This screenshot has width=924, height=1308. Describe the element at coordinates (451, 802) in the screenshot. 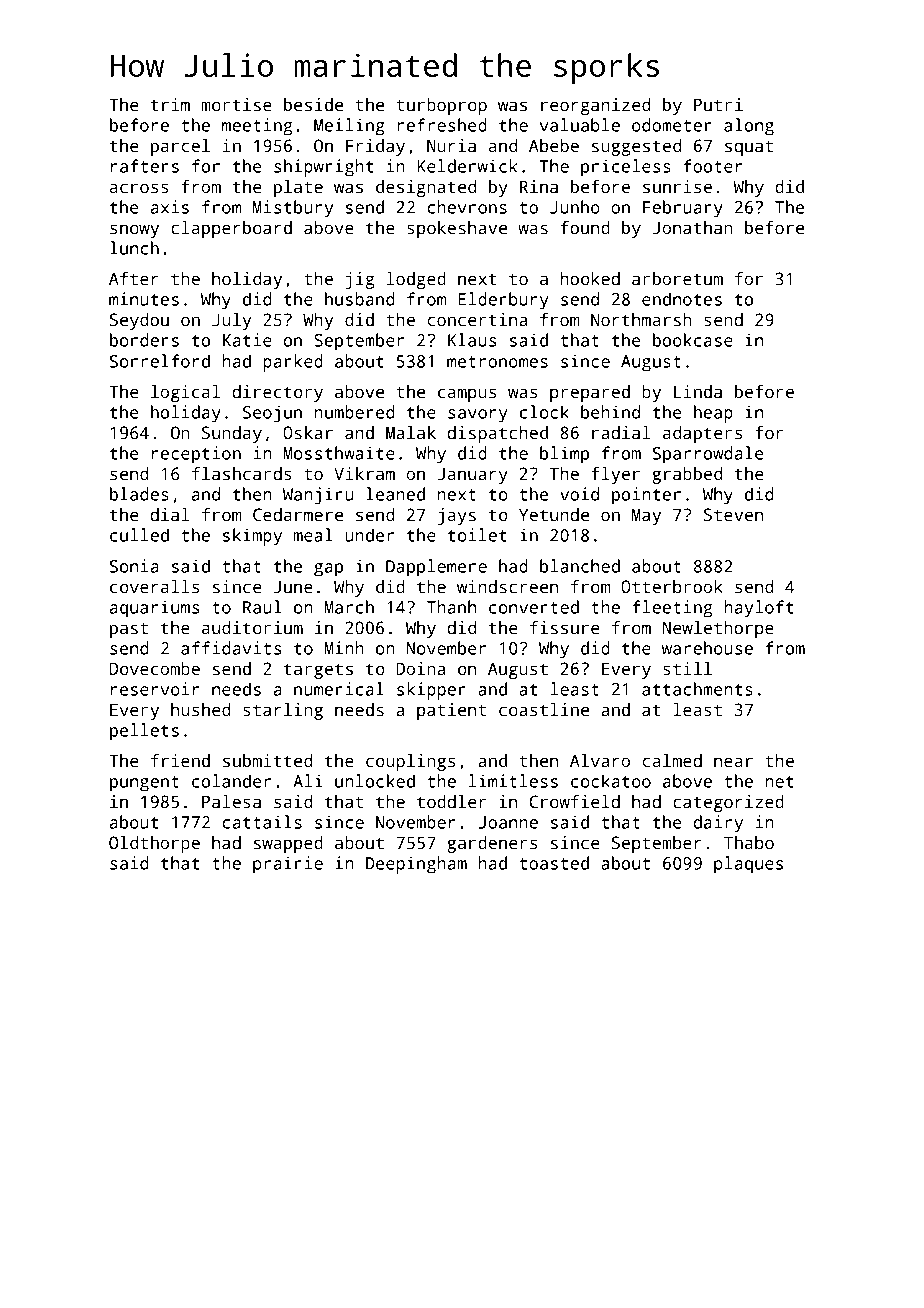

I see `toddler` at that location.
